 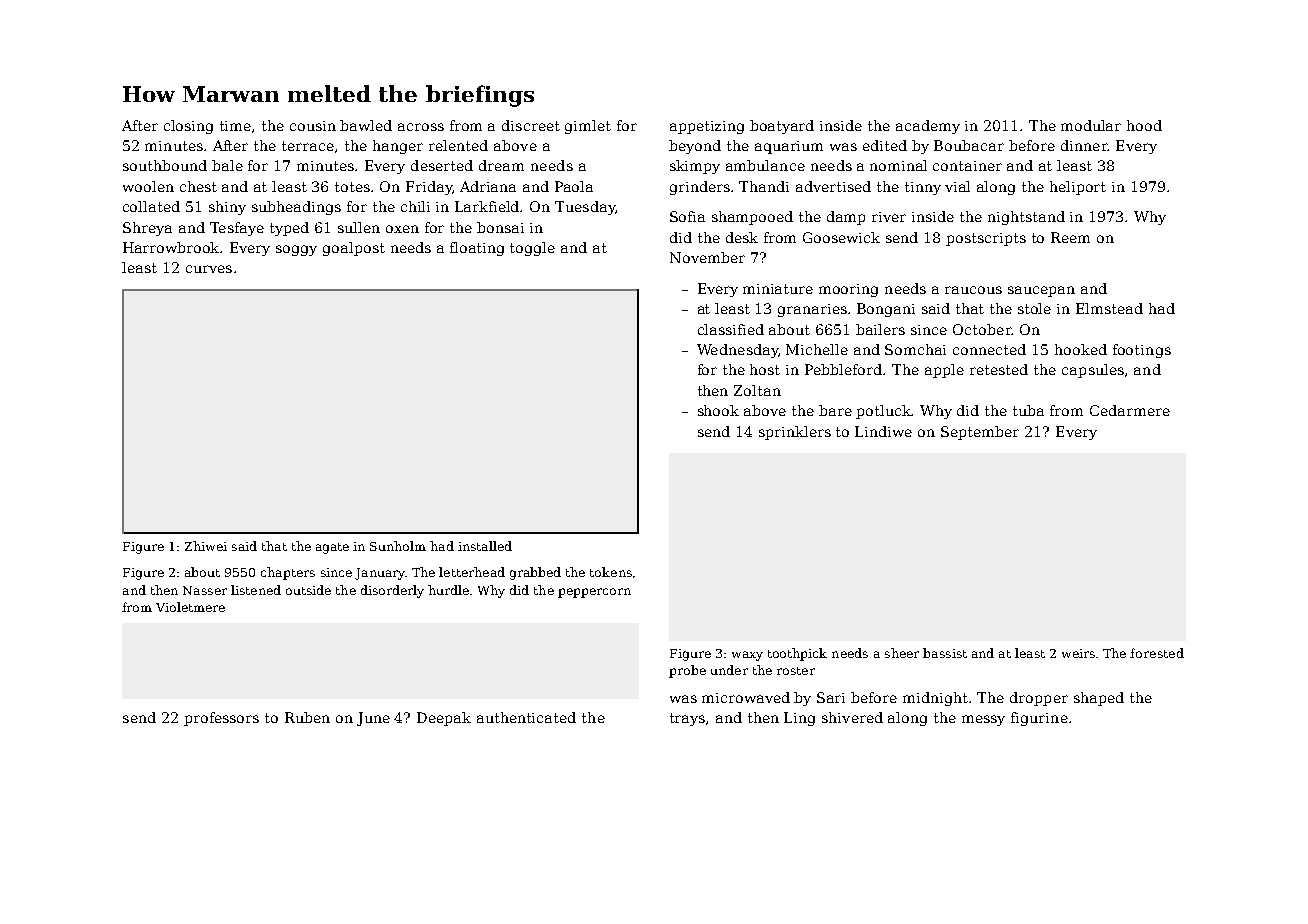 What do you see at coordinates (188, 127) in the screenshot?
I see `closing` at bounding box center [188, 127].
